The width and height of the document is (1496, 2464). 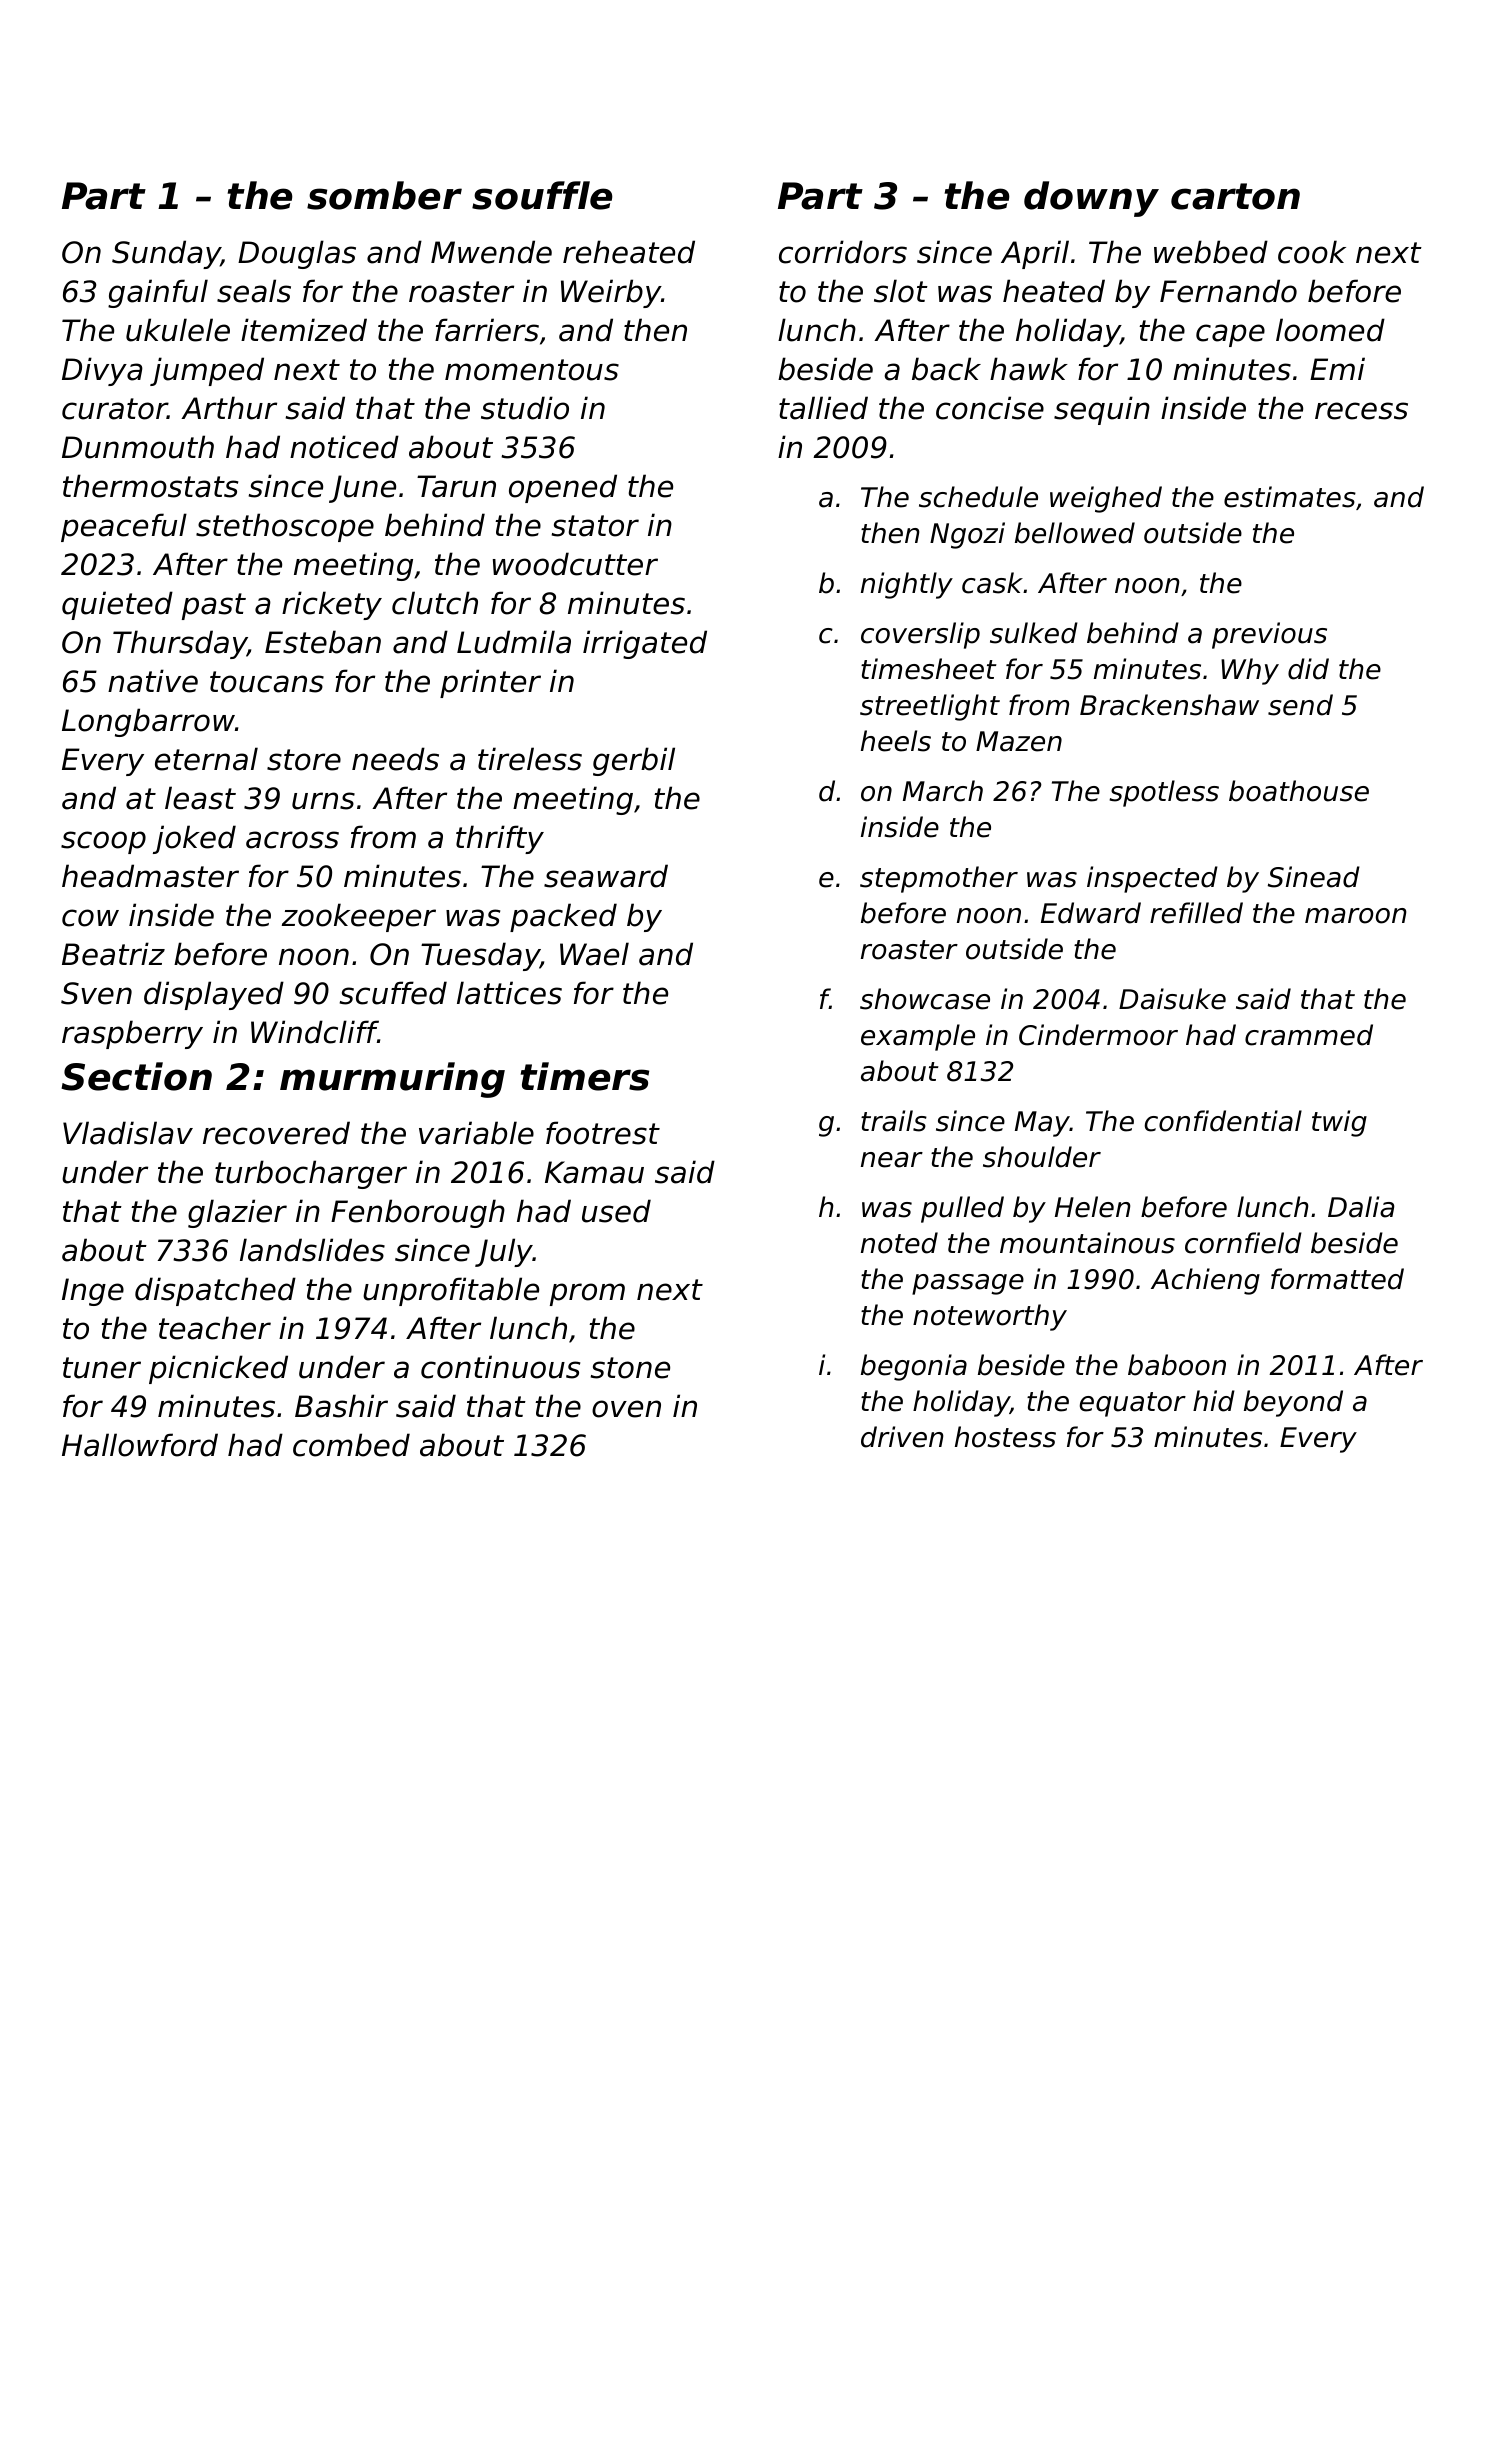 I want to click on tuner, so click(x=102, y=1368).
